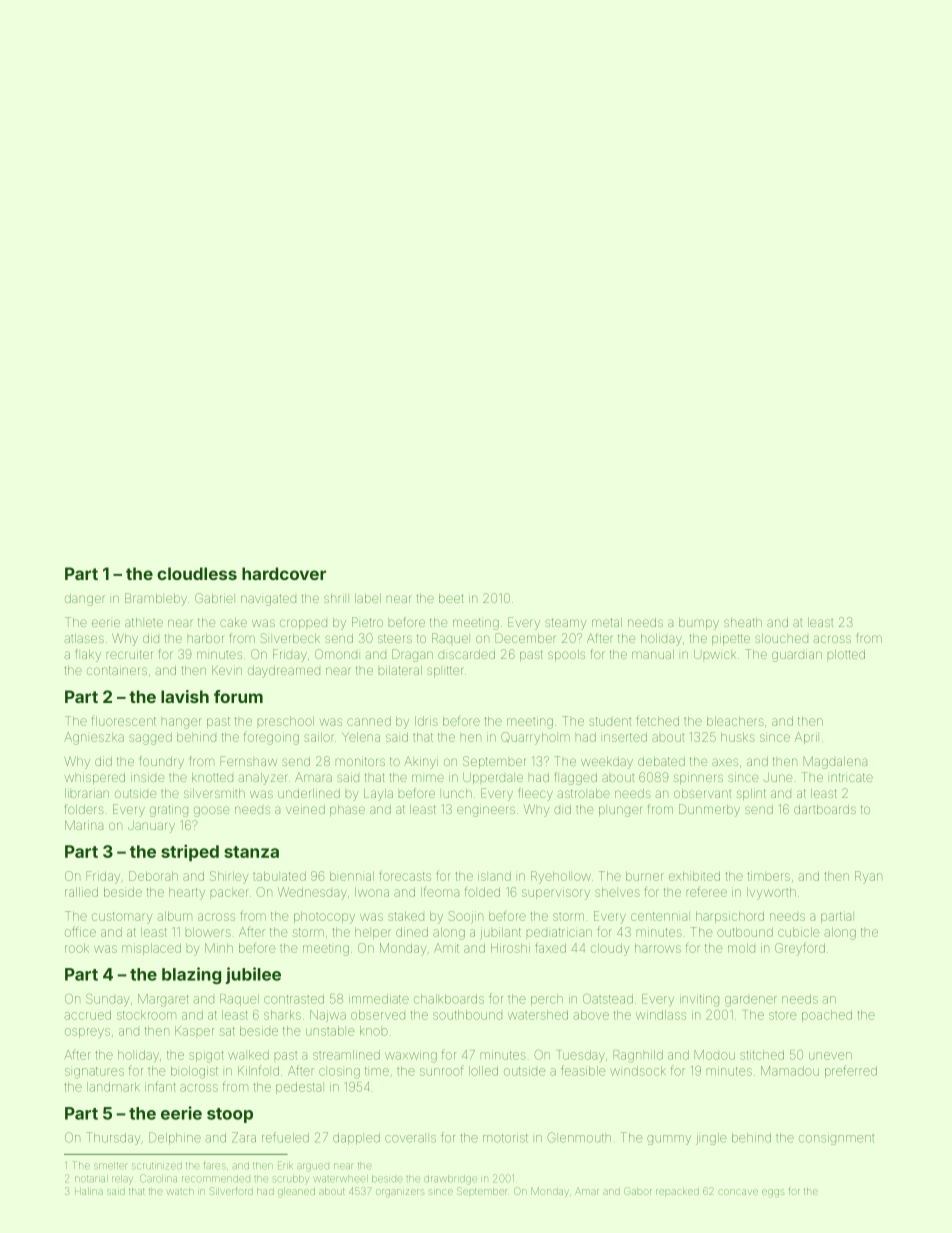 The width and height of the screenshot is (952, 1233). I want to click on stitched, so click(762, 1055).
